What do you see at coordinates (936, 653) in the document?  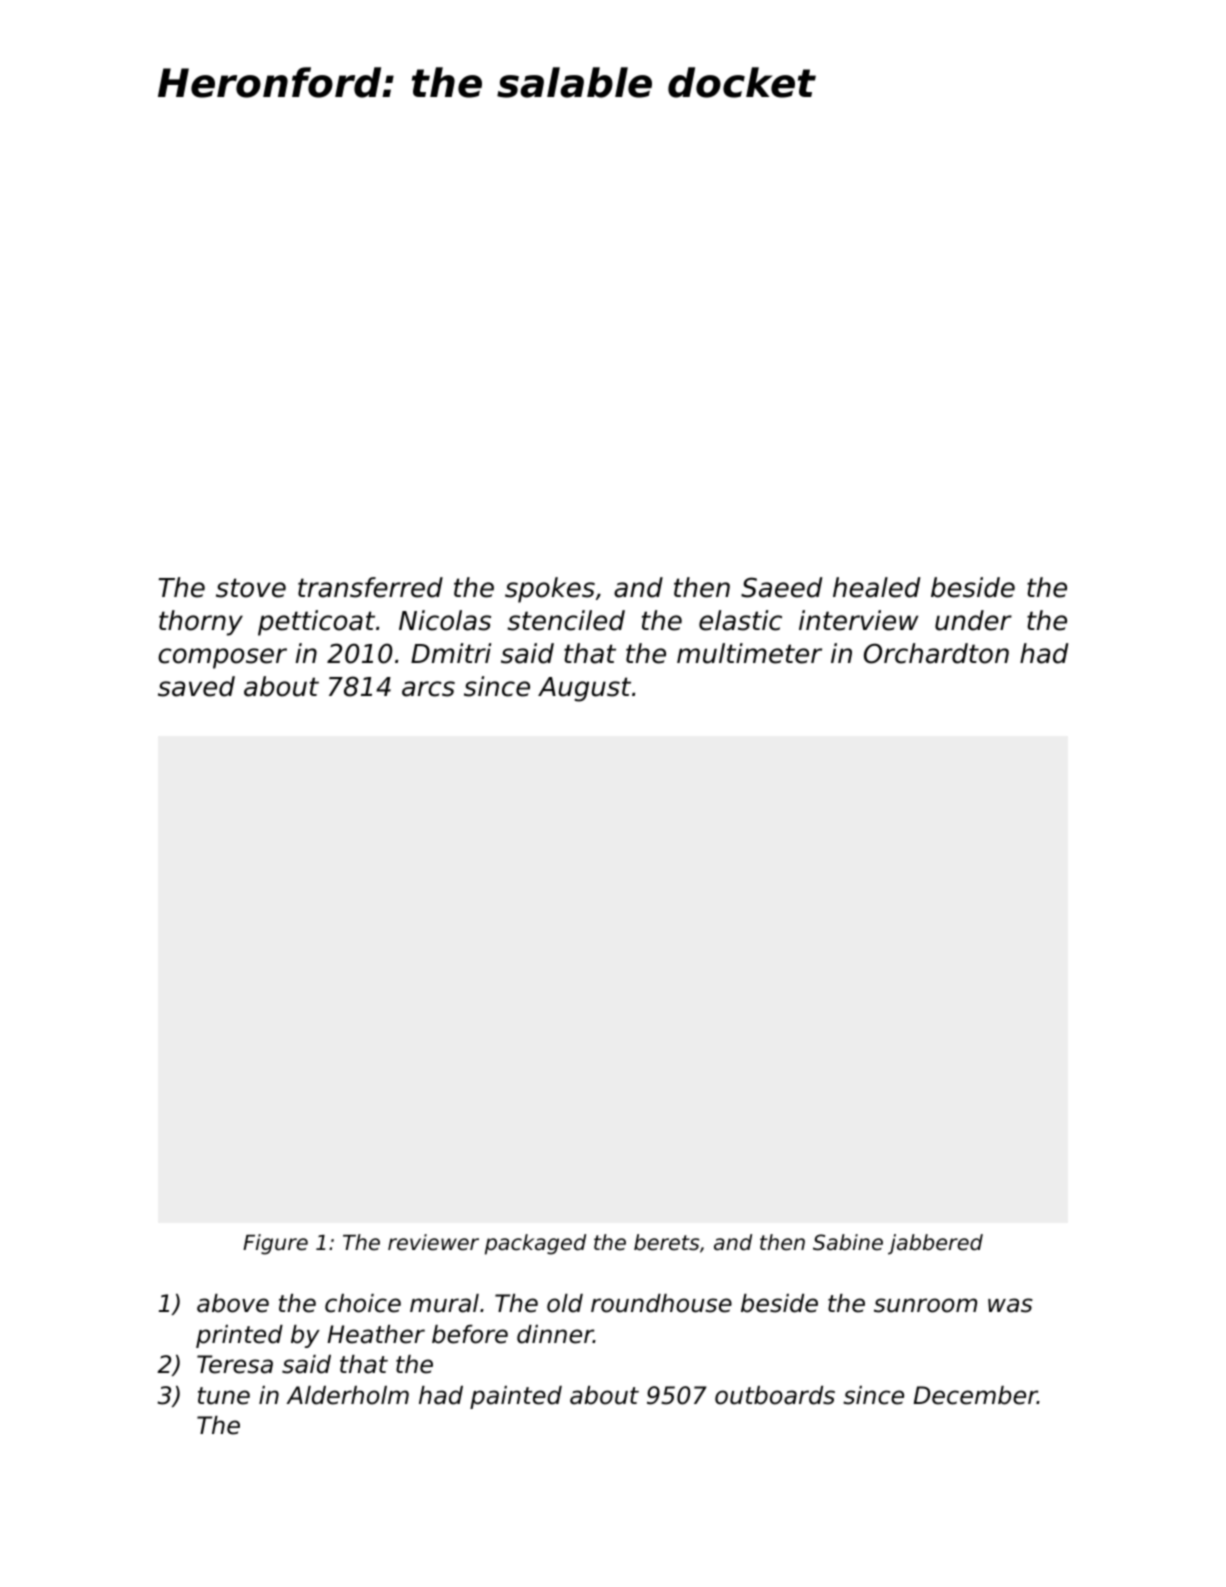 I see `Orchardton` at bounding box center [936, 653].
